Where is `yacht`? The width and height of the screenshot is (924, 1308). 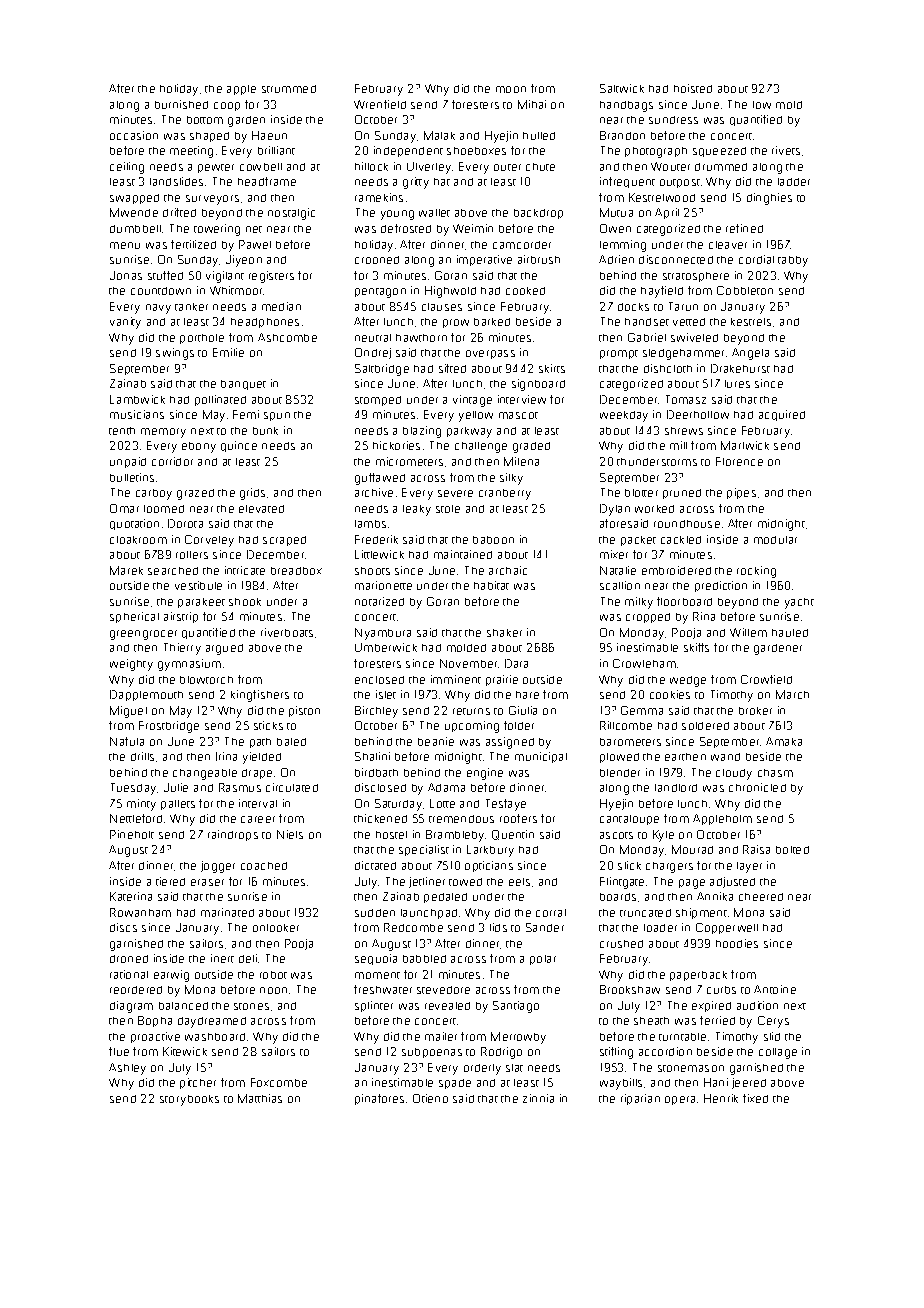
yacht is located at coordinates (799, 603).
